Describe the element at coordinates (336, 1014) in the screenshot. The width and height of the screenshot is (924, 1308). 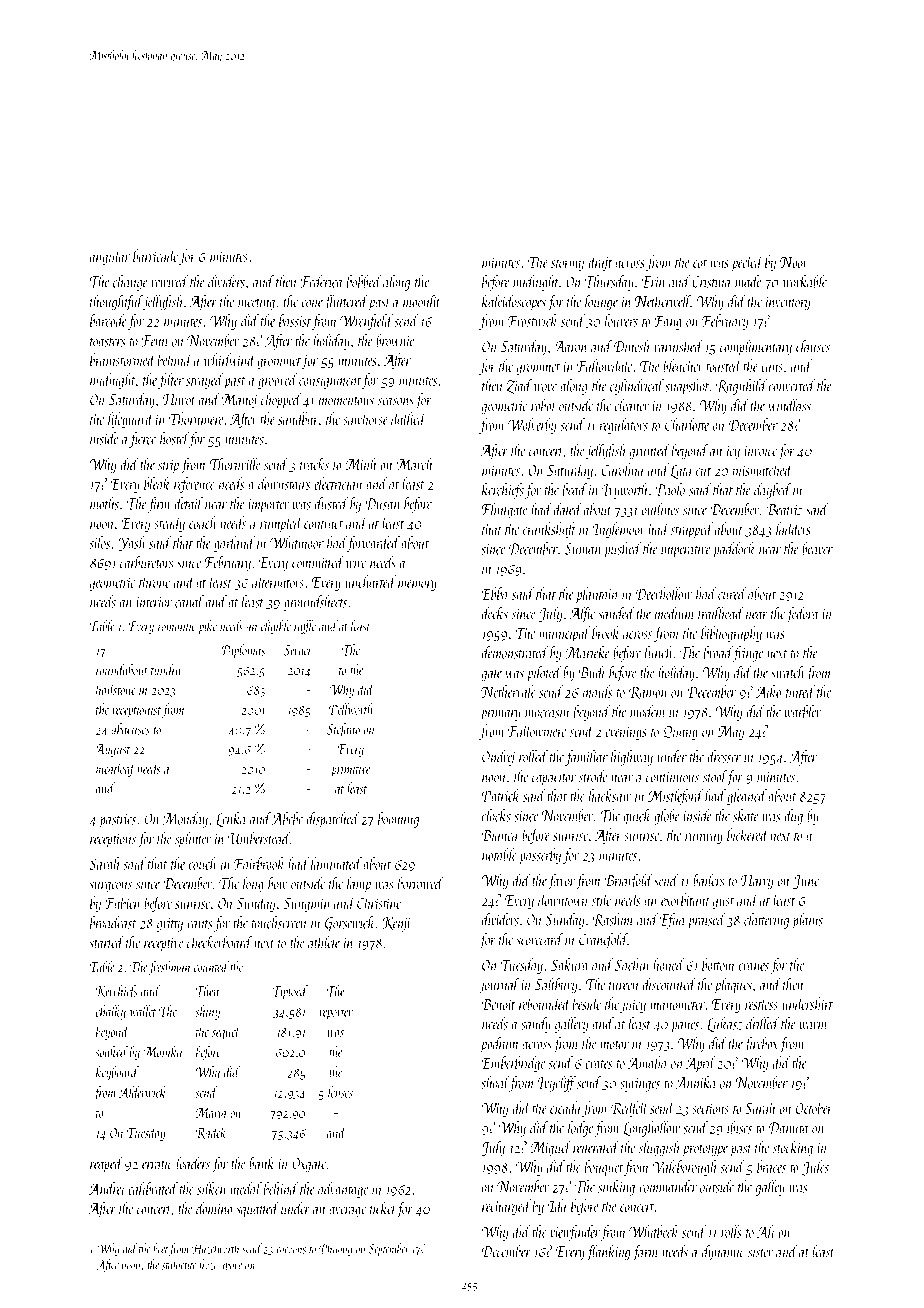
I see `reporter` at that location.
